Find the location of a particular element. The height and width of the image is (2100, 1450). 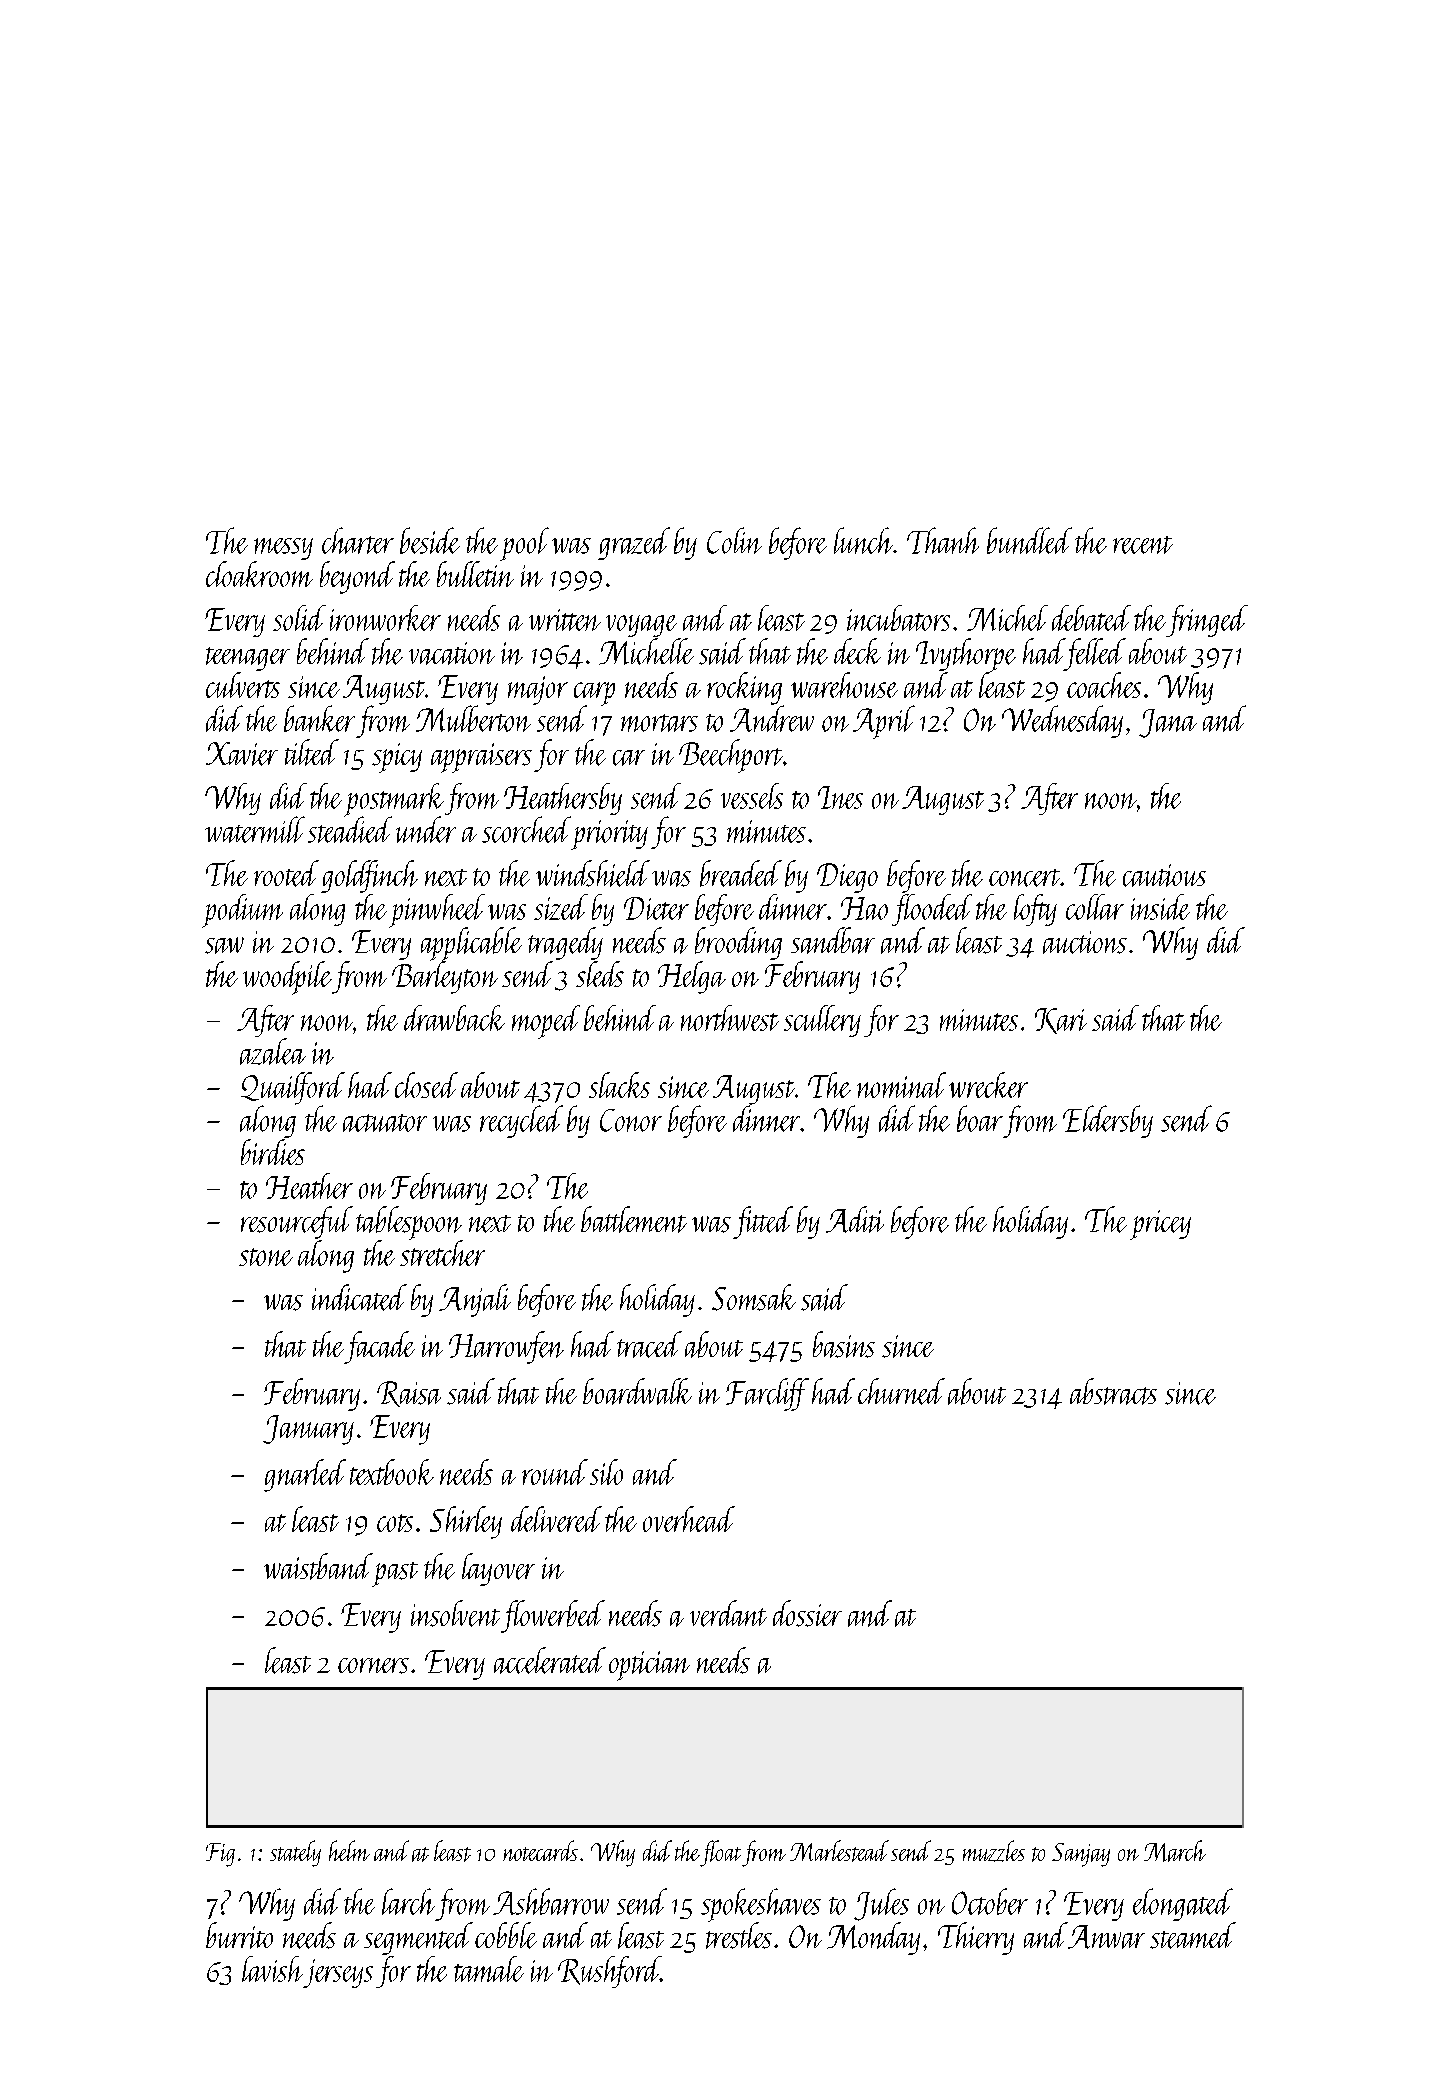

notecards is located at coordinates (540, 1850).
